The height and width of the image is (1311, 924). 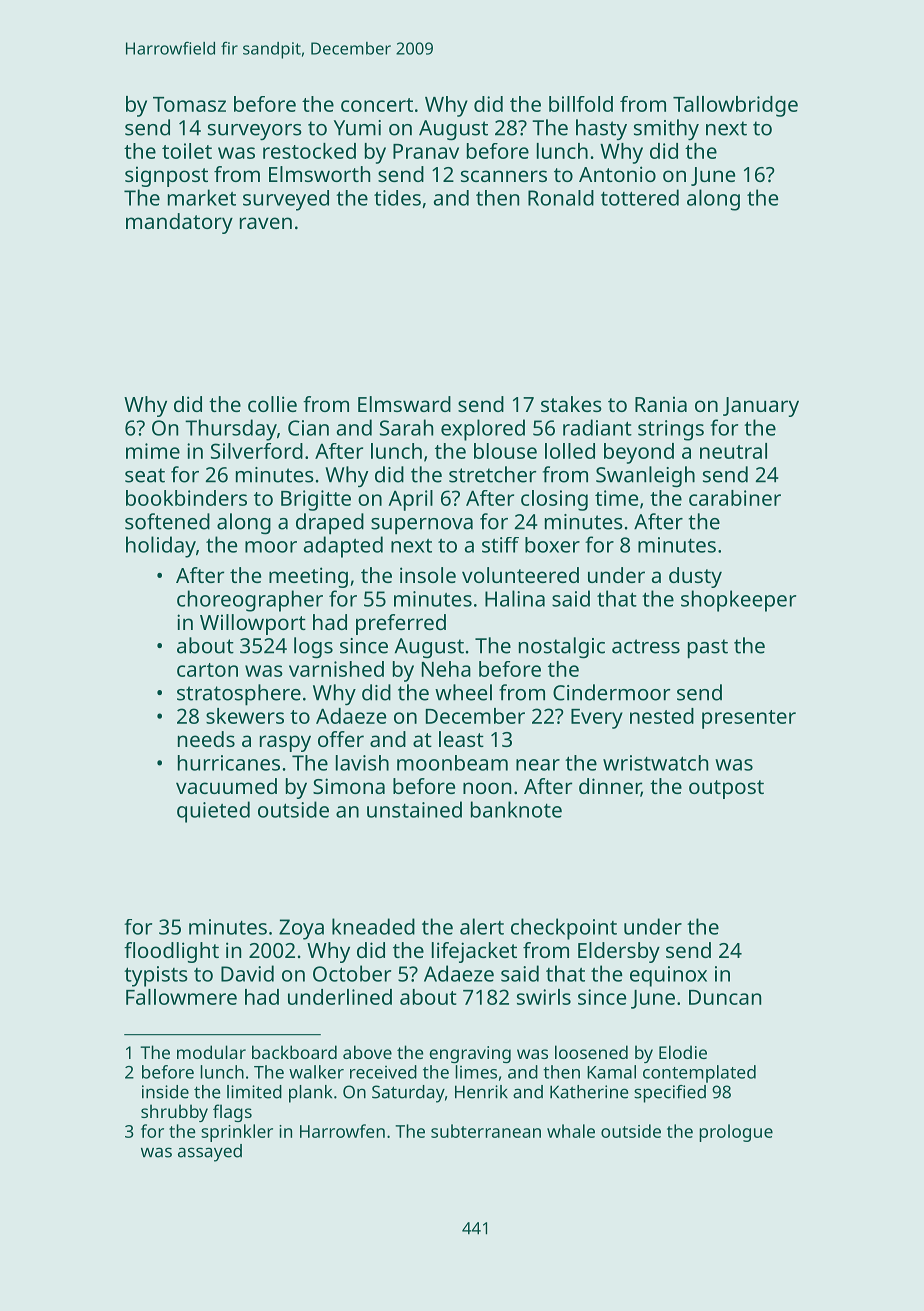 I want to click on stakes, so click(x=571, y=404).
